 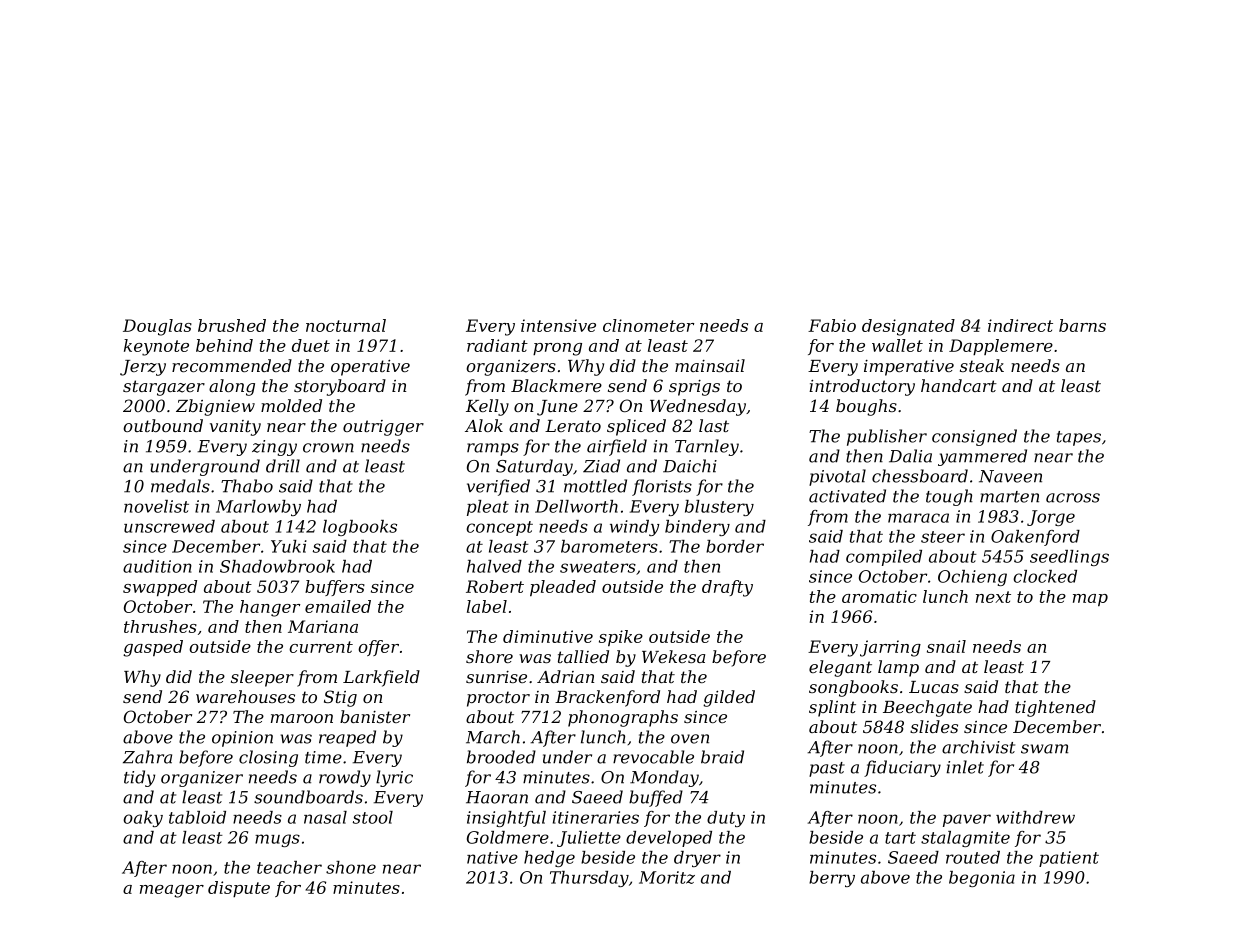 What do you see at coordinates (707, 447) in the screenshot?
I see `Tarnley` at bounding box center [707, 447].
